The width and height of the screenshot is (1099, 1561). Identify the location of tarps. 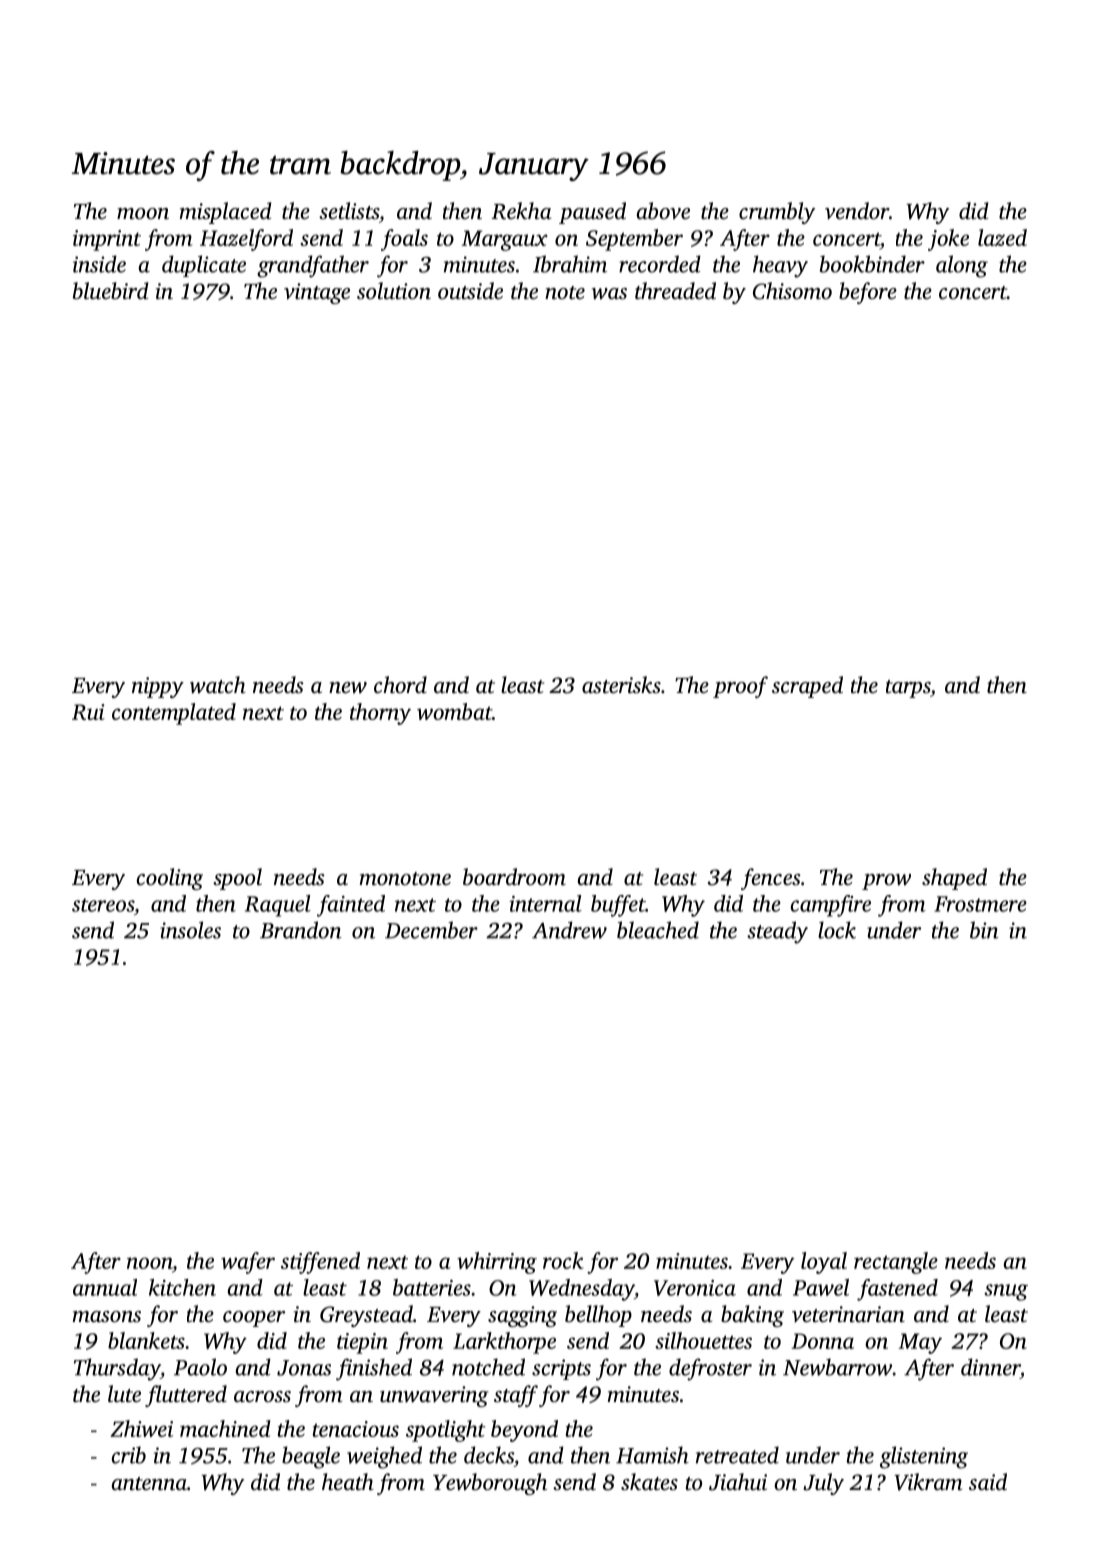
(908, 689).
